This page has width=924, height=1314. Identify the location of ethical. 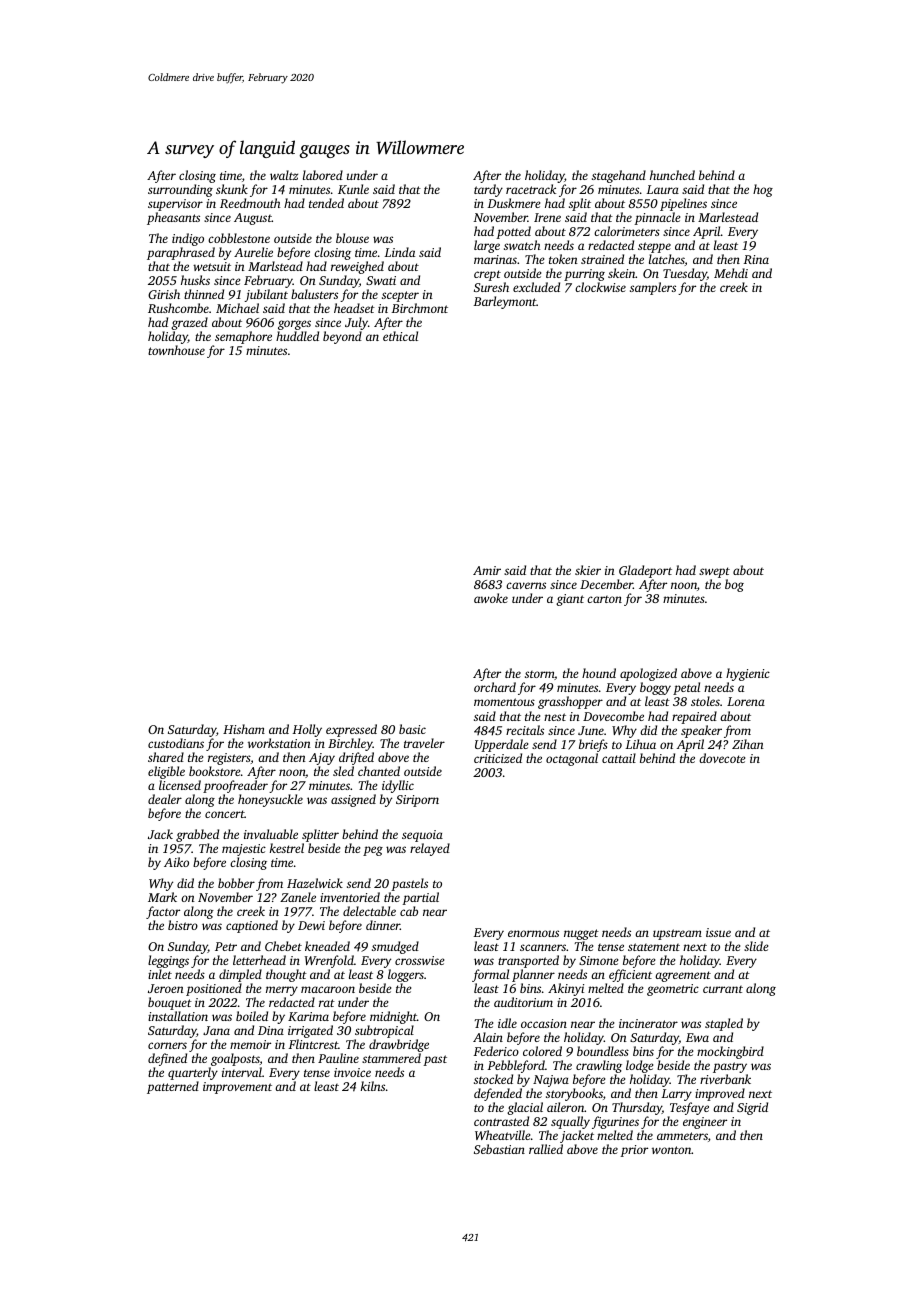
(400, 336).
